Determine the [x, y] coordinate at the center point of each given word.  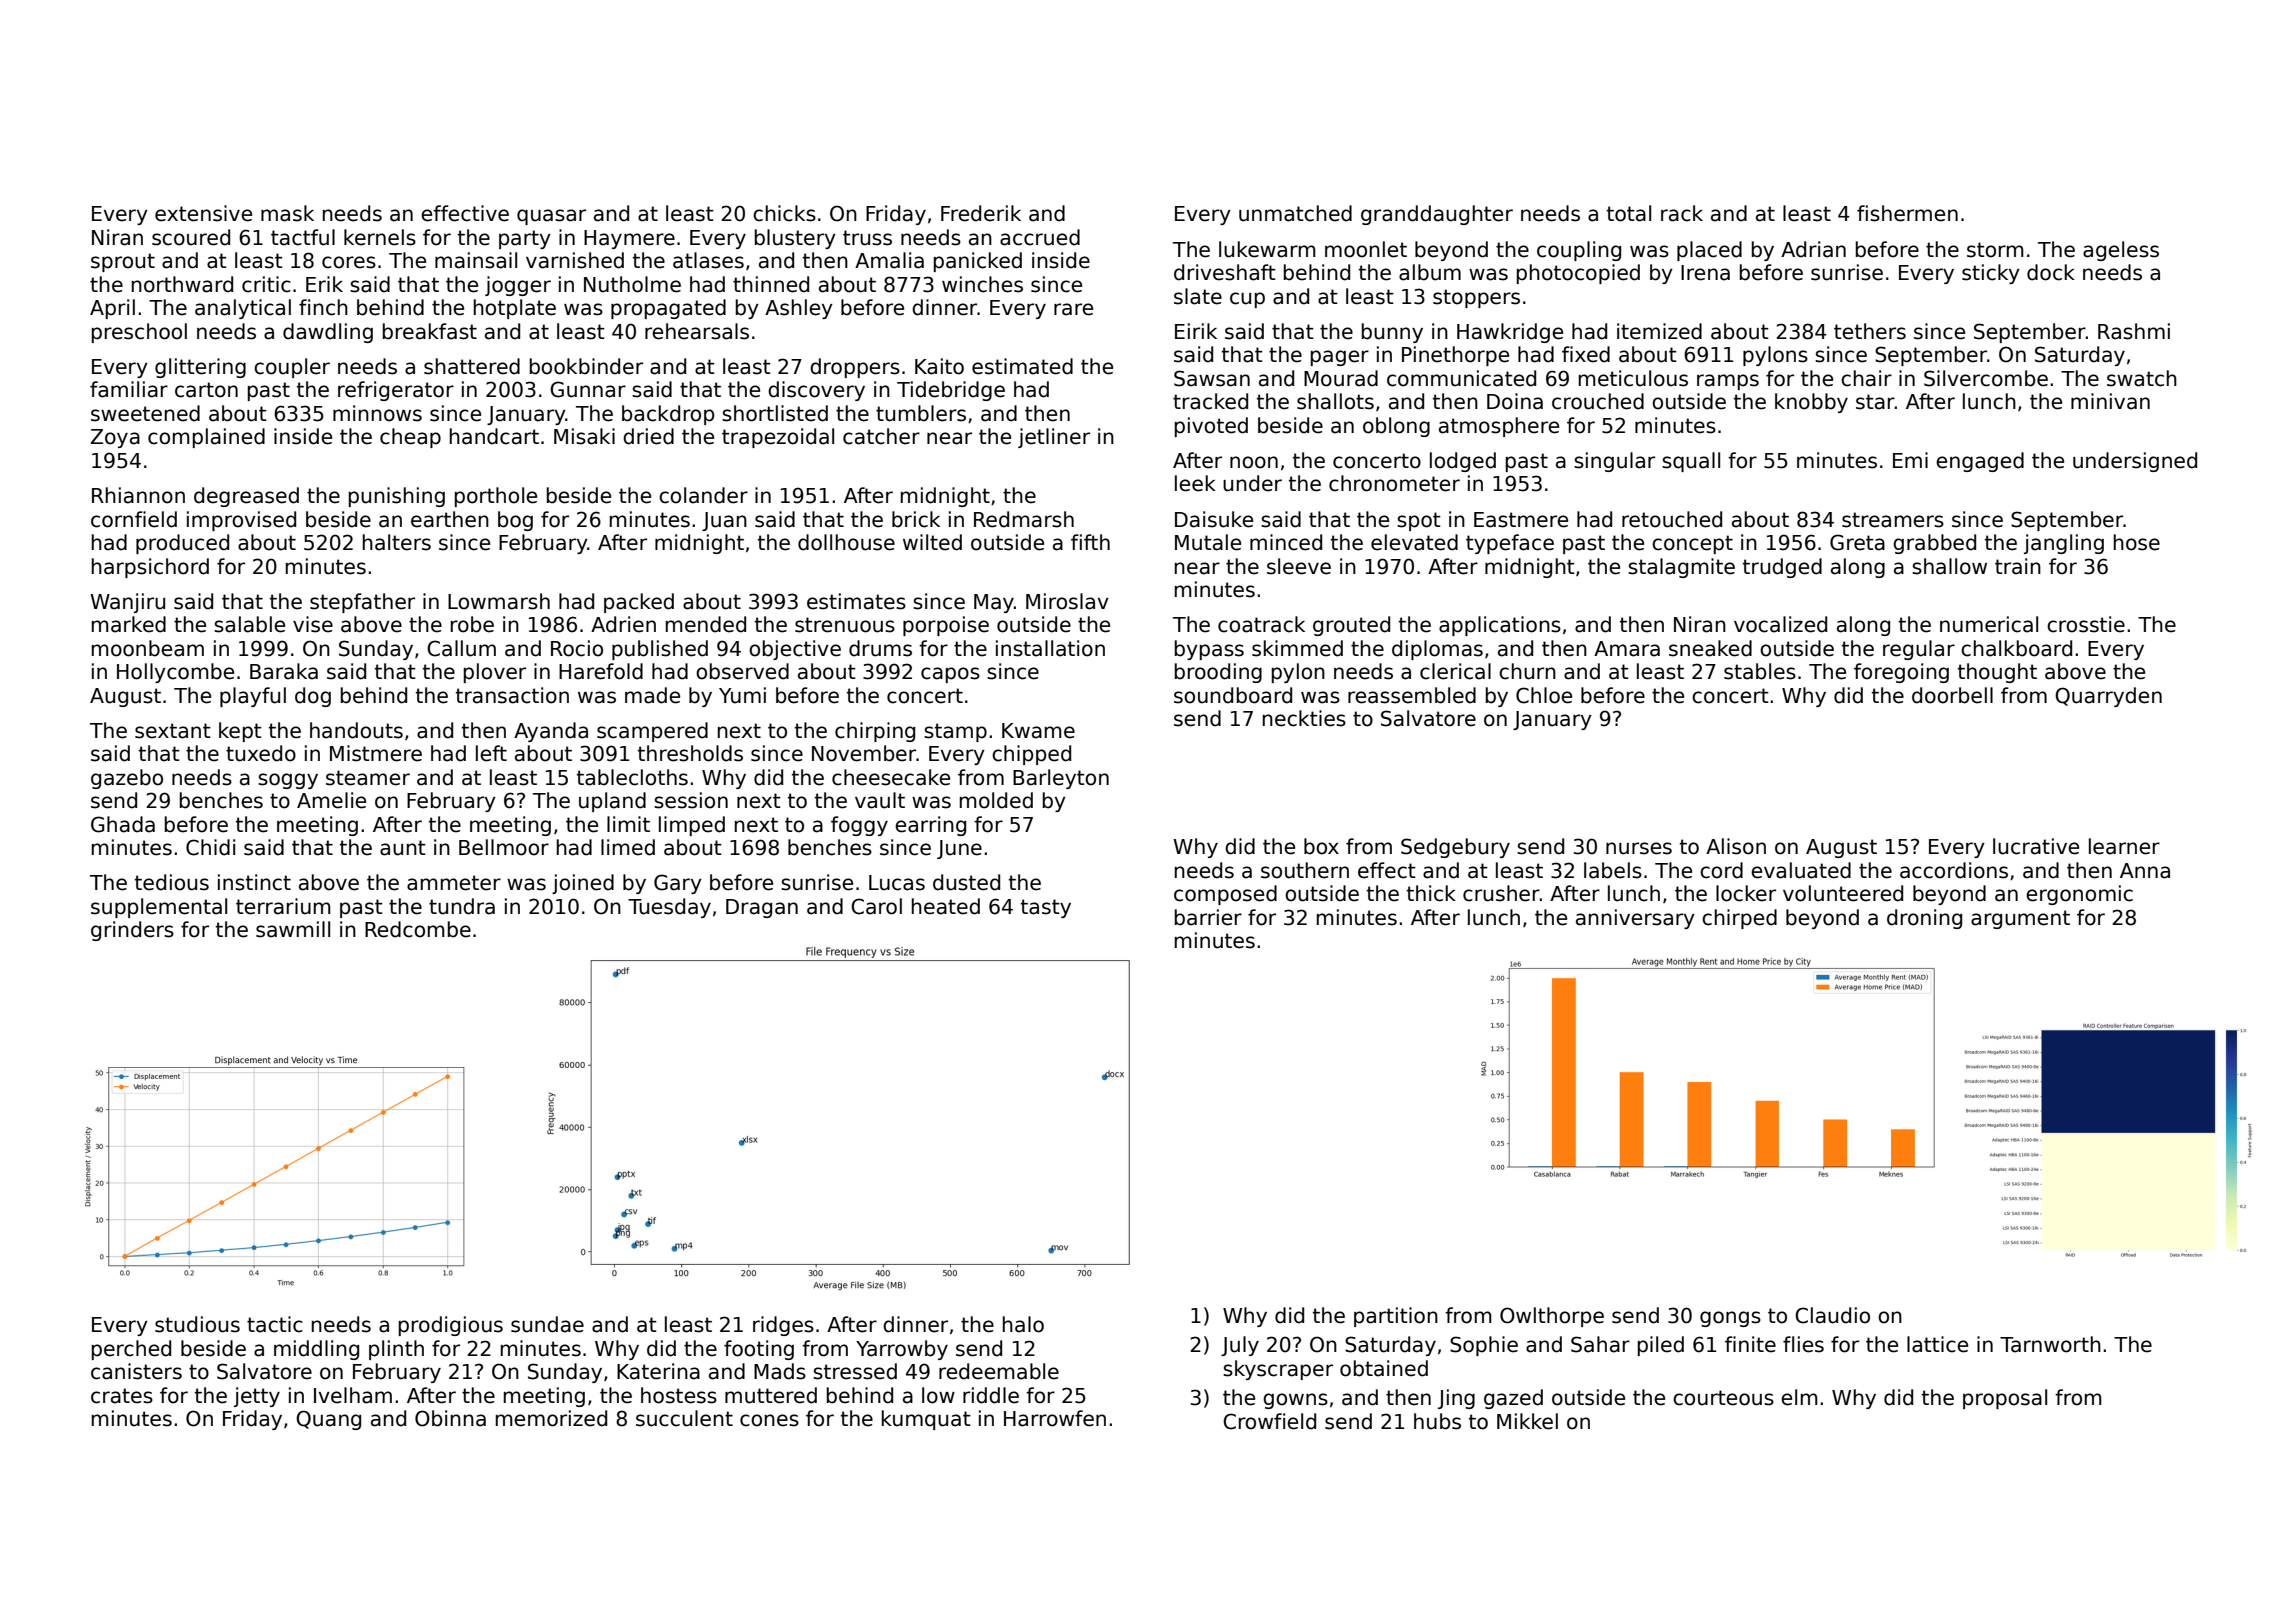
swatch [2142, 378]
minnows [377, 413]
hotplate [515, 309]
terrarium [283, 906]
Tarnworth [2050, 1344]
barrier [1208, 917]
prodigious [451, 1326]
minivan [2110, 401]
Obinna [450, 1418]
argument [2020, 919]
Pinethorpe [1455, 356]
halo [1023, 1324]
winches [982, 284]
